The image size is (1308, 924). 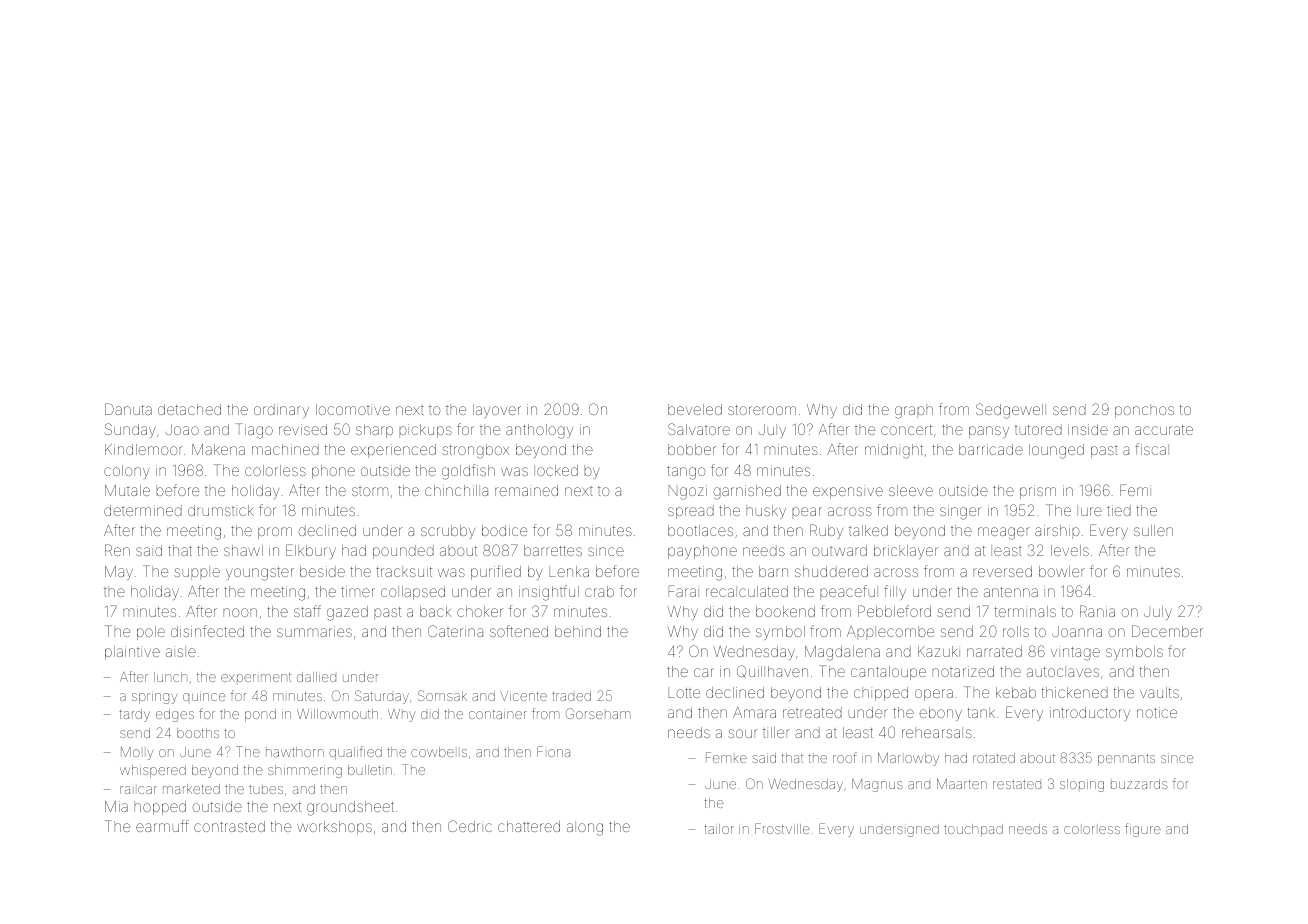 What do you see at coordinates (260, 574) in the document?
I see `youngster` at bounding box center [260, 574].
